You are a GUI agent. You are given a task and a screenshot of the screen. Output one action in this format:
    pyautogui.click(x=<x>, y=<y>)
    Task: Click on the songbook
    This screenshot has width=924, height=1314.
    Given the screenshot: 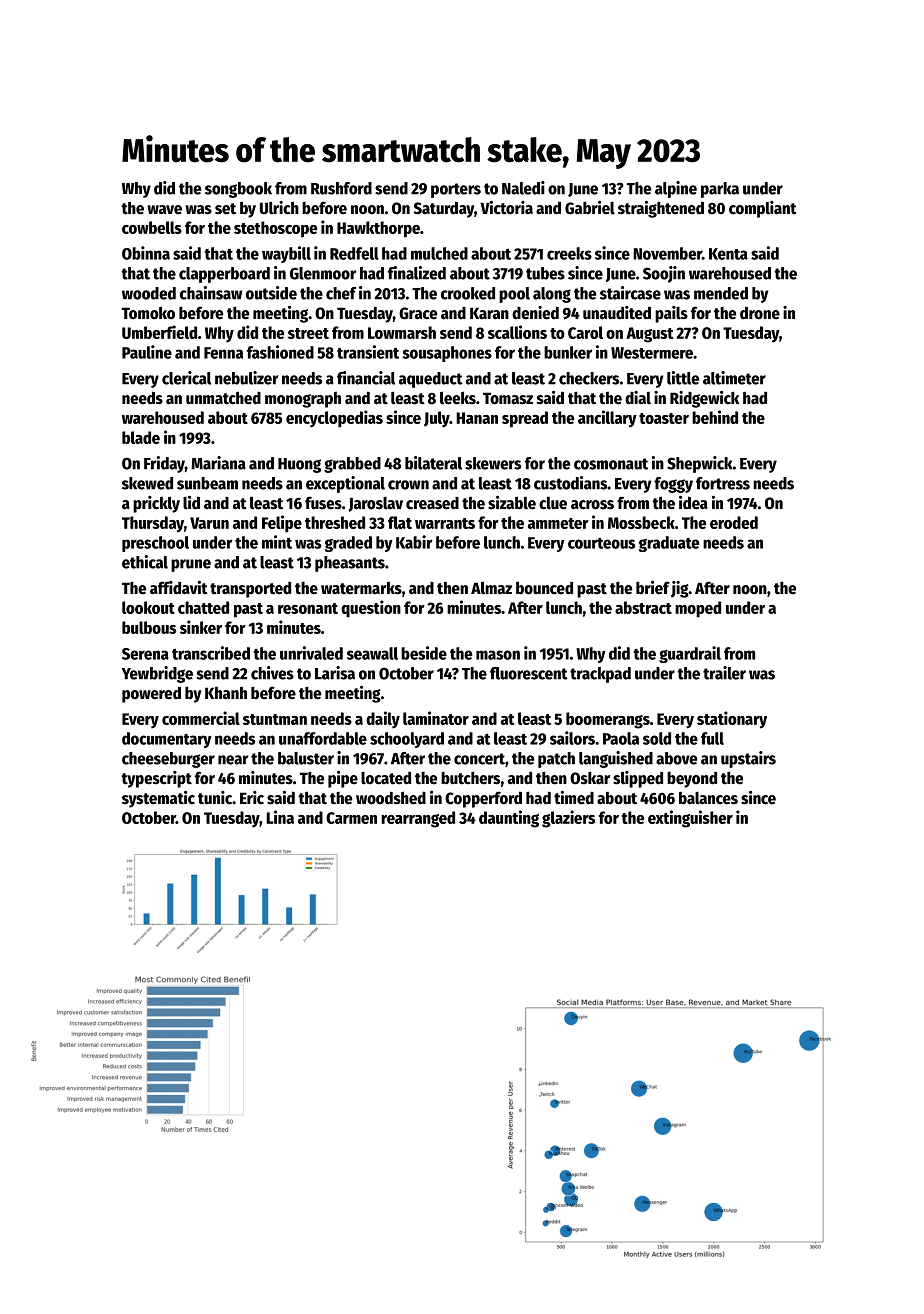 What is the action you would take?
    pyautogui.click(x=238, y=190)
